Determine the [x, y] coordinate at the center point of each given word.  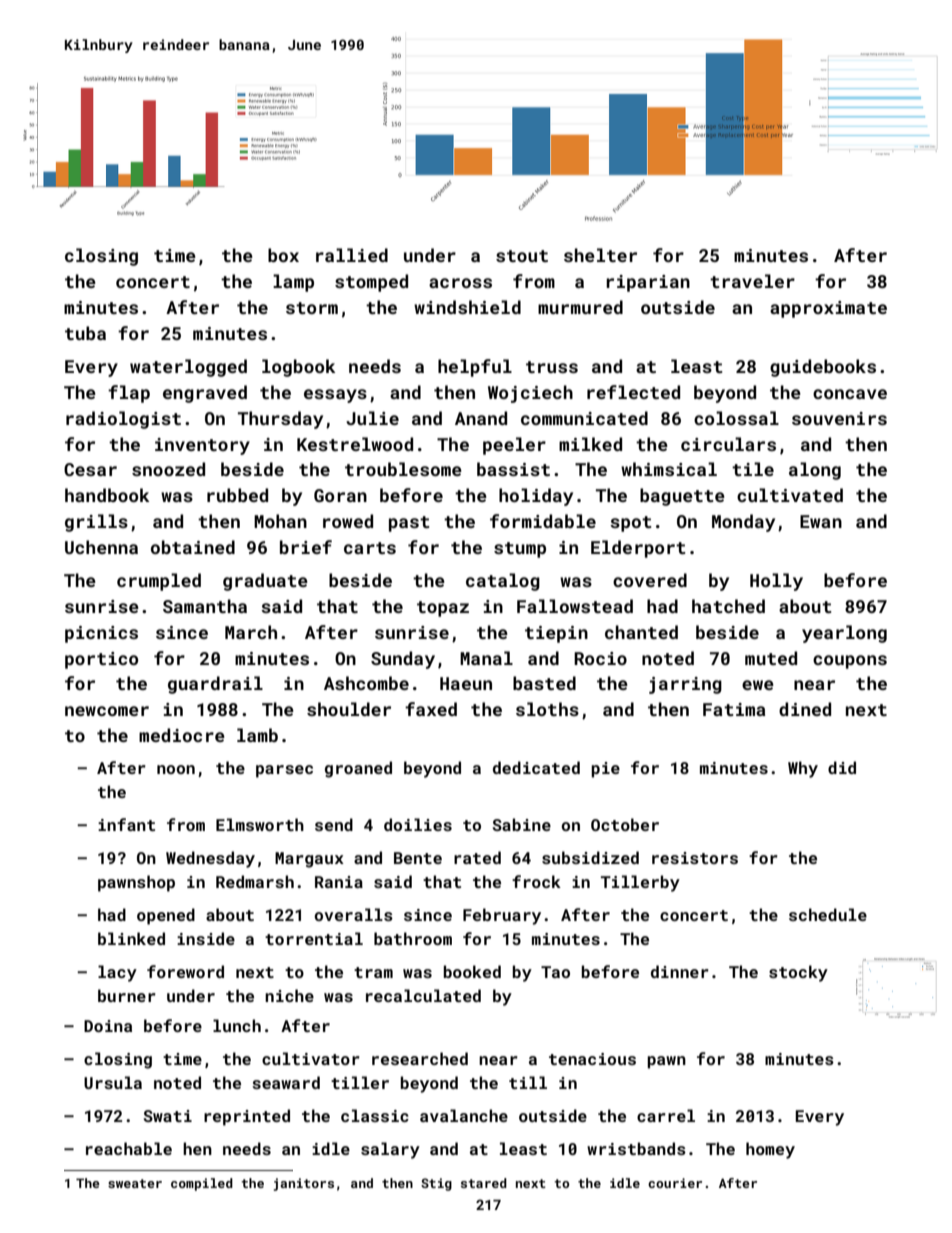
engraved [205, 394]
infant [126, 824]
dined [805, 709]
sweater [135, 1183]
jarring [685, 685]
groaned [358, 769]
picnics [101, 634]
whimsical [669, 469]
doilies [418, 824]
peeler [514, 446]
